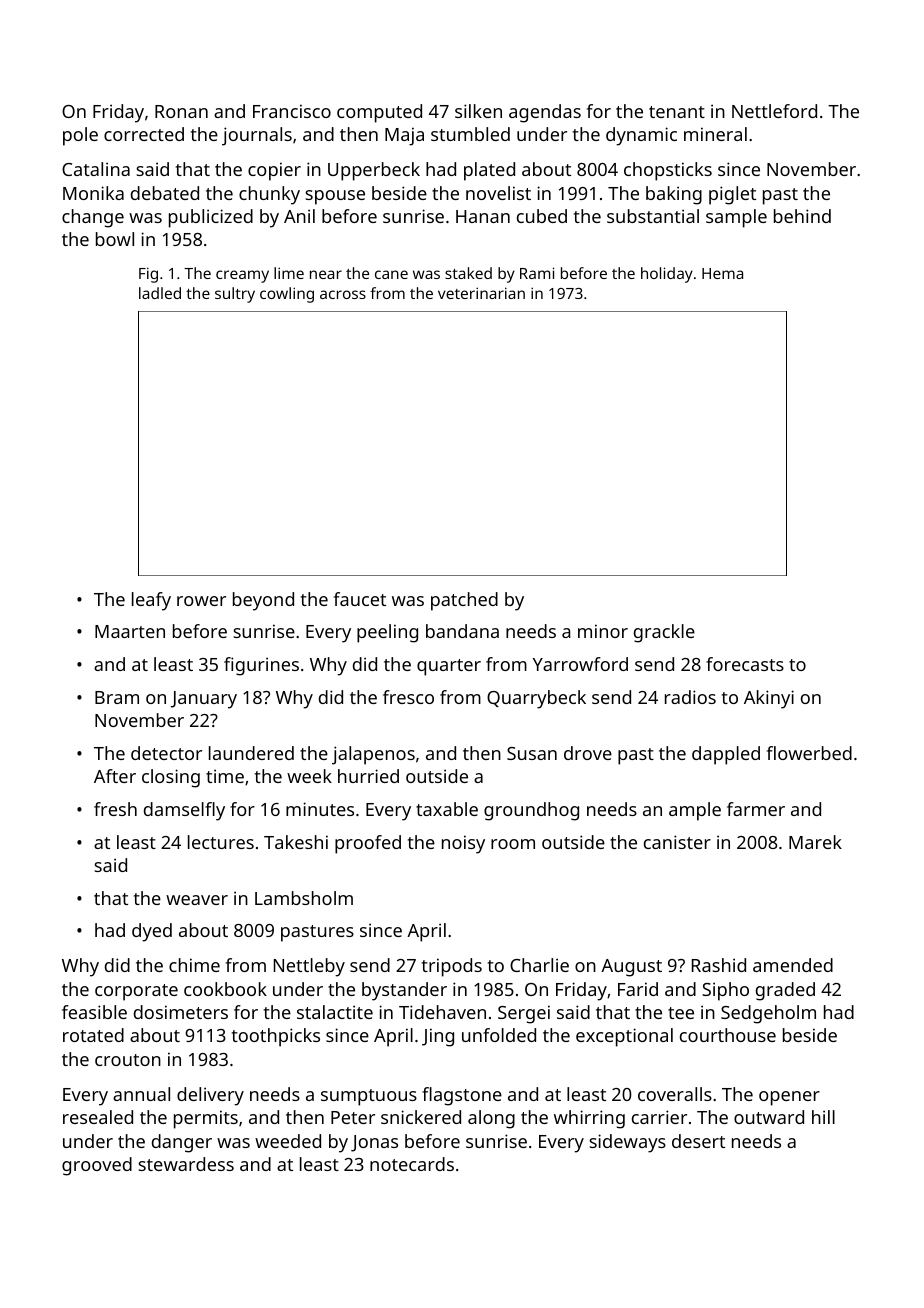 The width and height of the screenshot is (924, 1308). What do you see at coordinates (360, 599) in the screenshot?
I see `faucet` at bounding box center [360, 599].
